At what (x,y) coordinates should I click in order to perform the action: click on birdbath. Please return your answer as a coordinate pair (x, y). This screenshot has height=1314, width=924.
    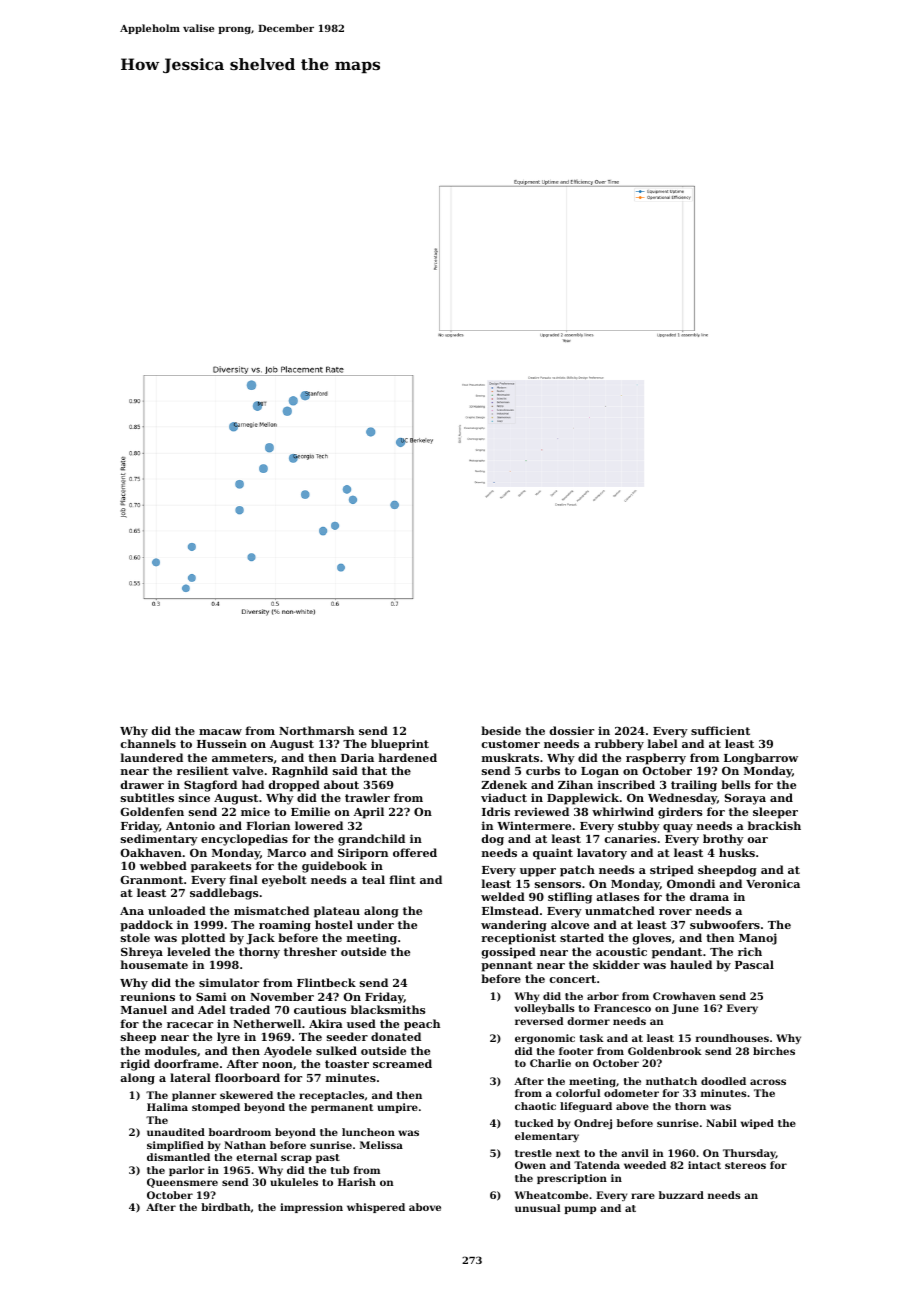
    Looking at the image, I should click on (226, 1207).
